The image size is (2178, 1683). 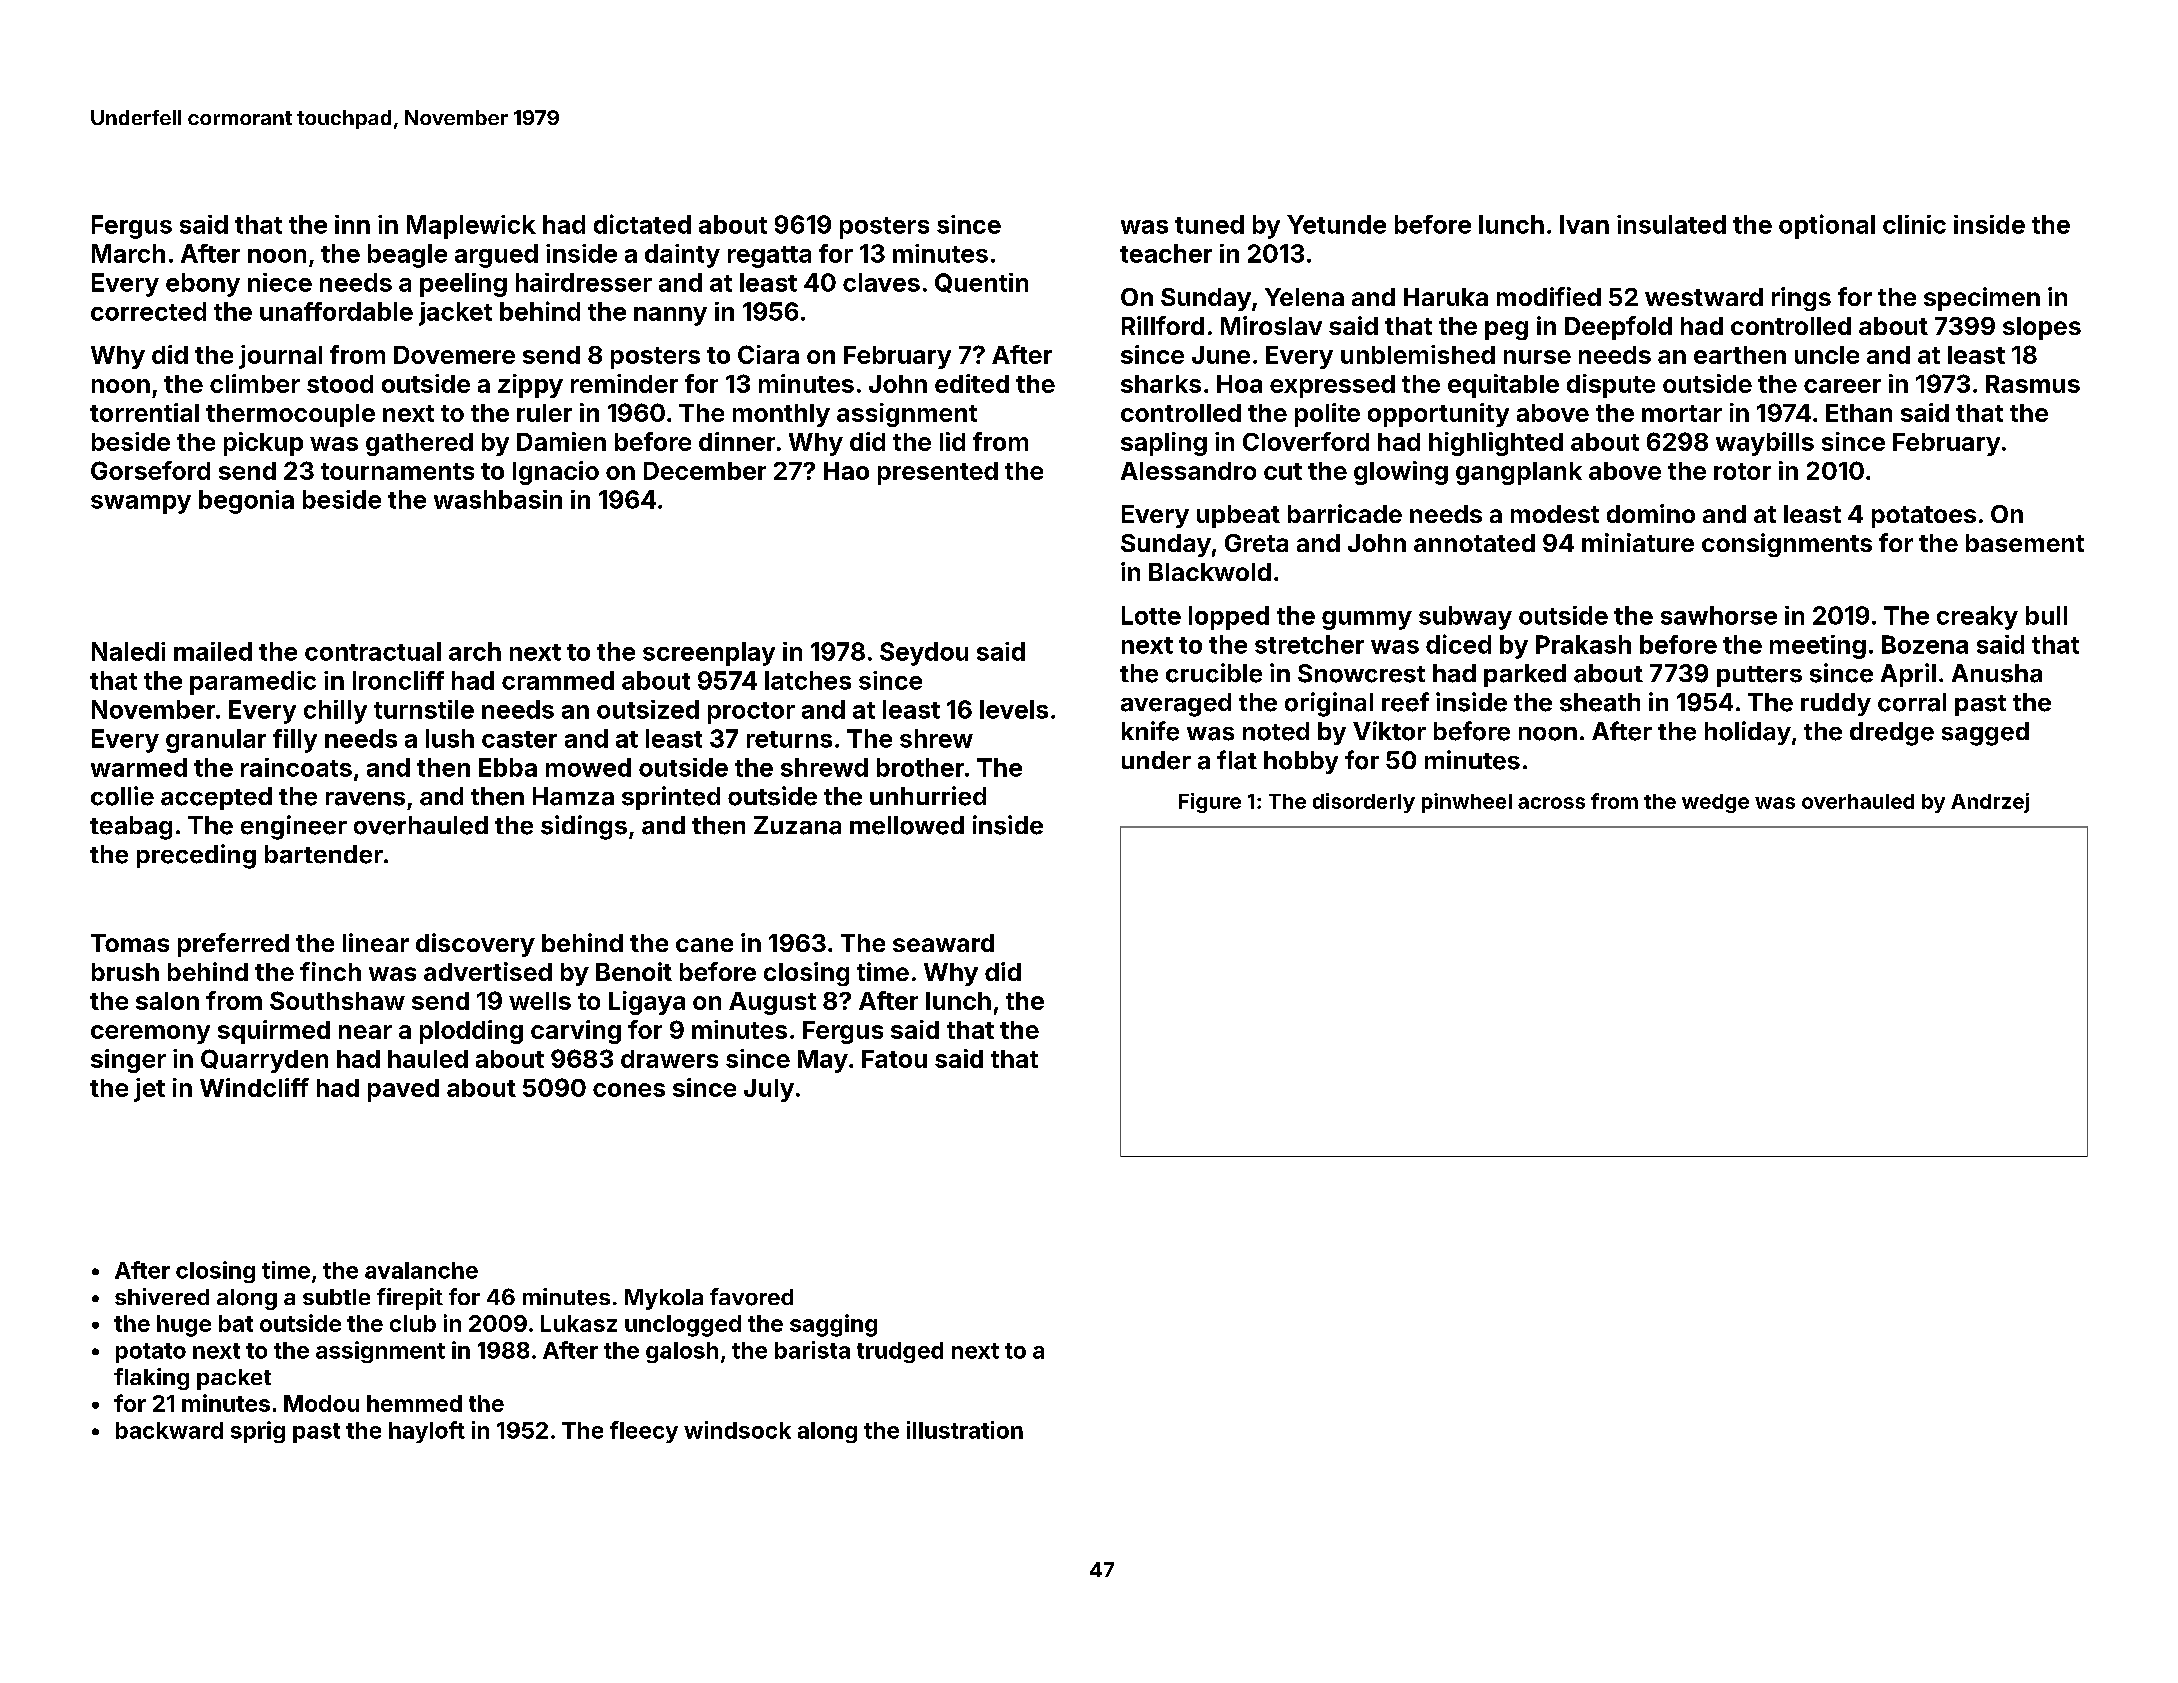 I want to click on seaward, so click(x=943, y=943).
